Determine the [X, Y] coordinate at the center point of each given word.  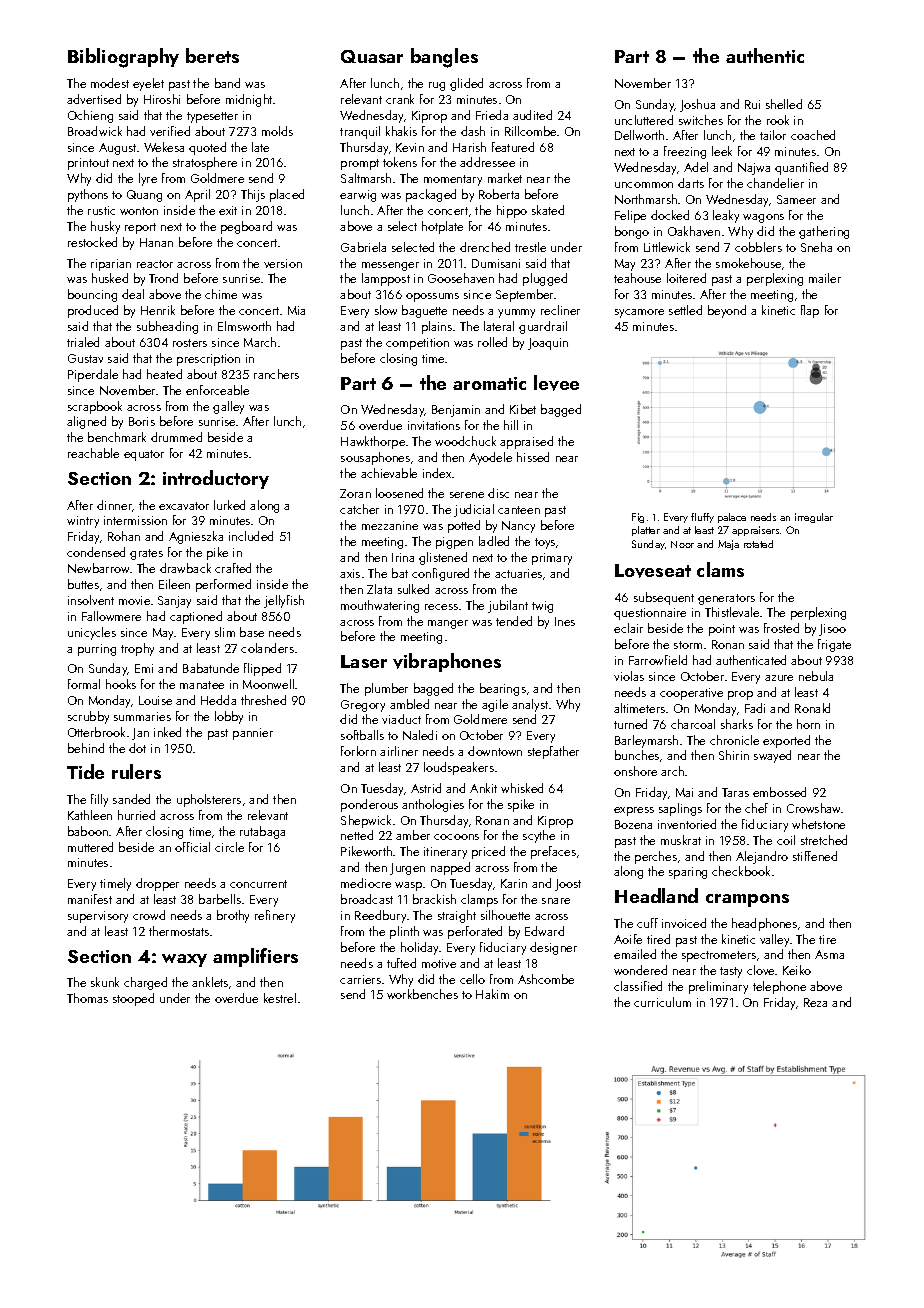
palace [732, 518]
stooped [133, 999]
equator [144, 455]
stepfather [553, 752]
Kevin [410, 147]
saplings [680, 809]
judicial [474, 510]
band [227, 83]
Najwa [754, 169]
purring [97, 650]
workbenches [422, 994]
